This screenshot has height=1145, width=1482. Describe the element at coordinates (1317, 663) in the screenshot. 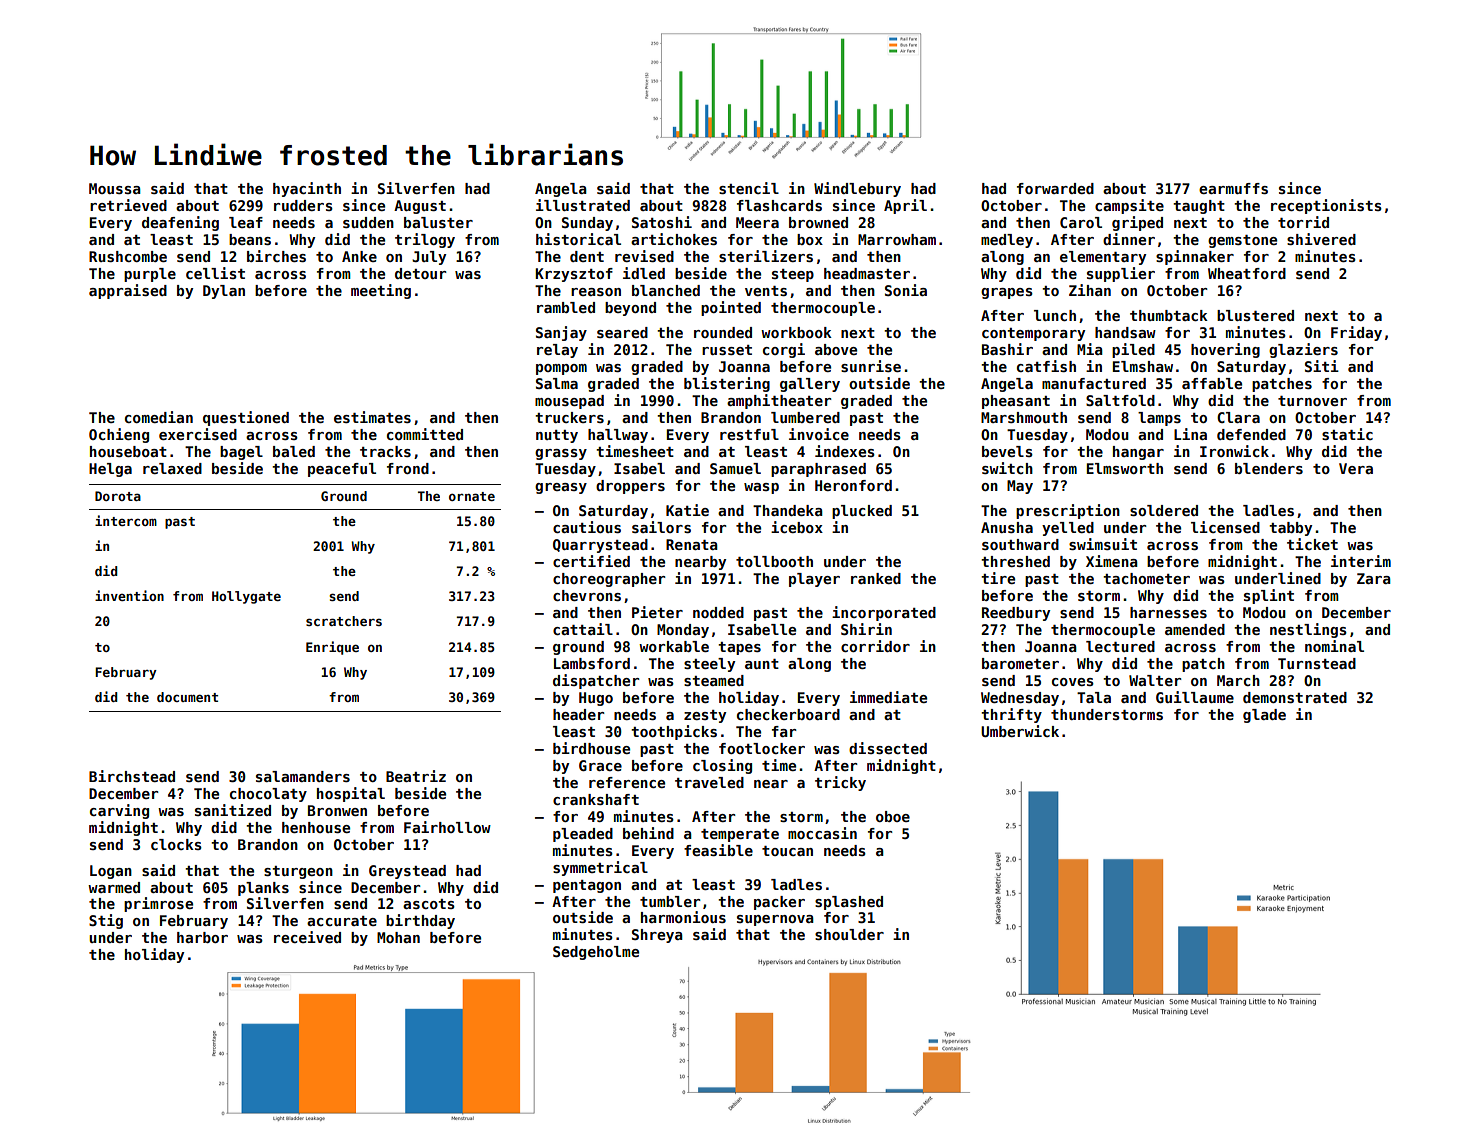

I see `Turnstead` at that location.
